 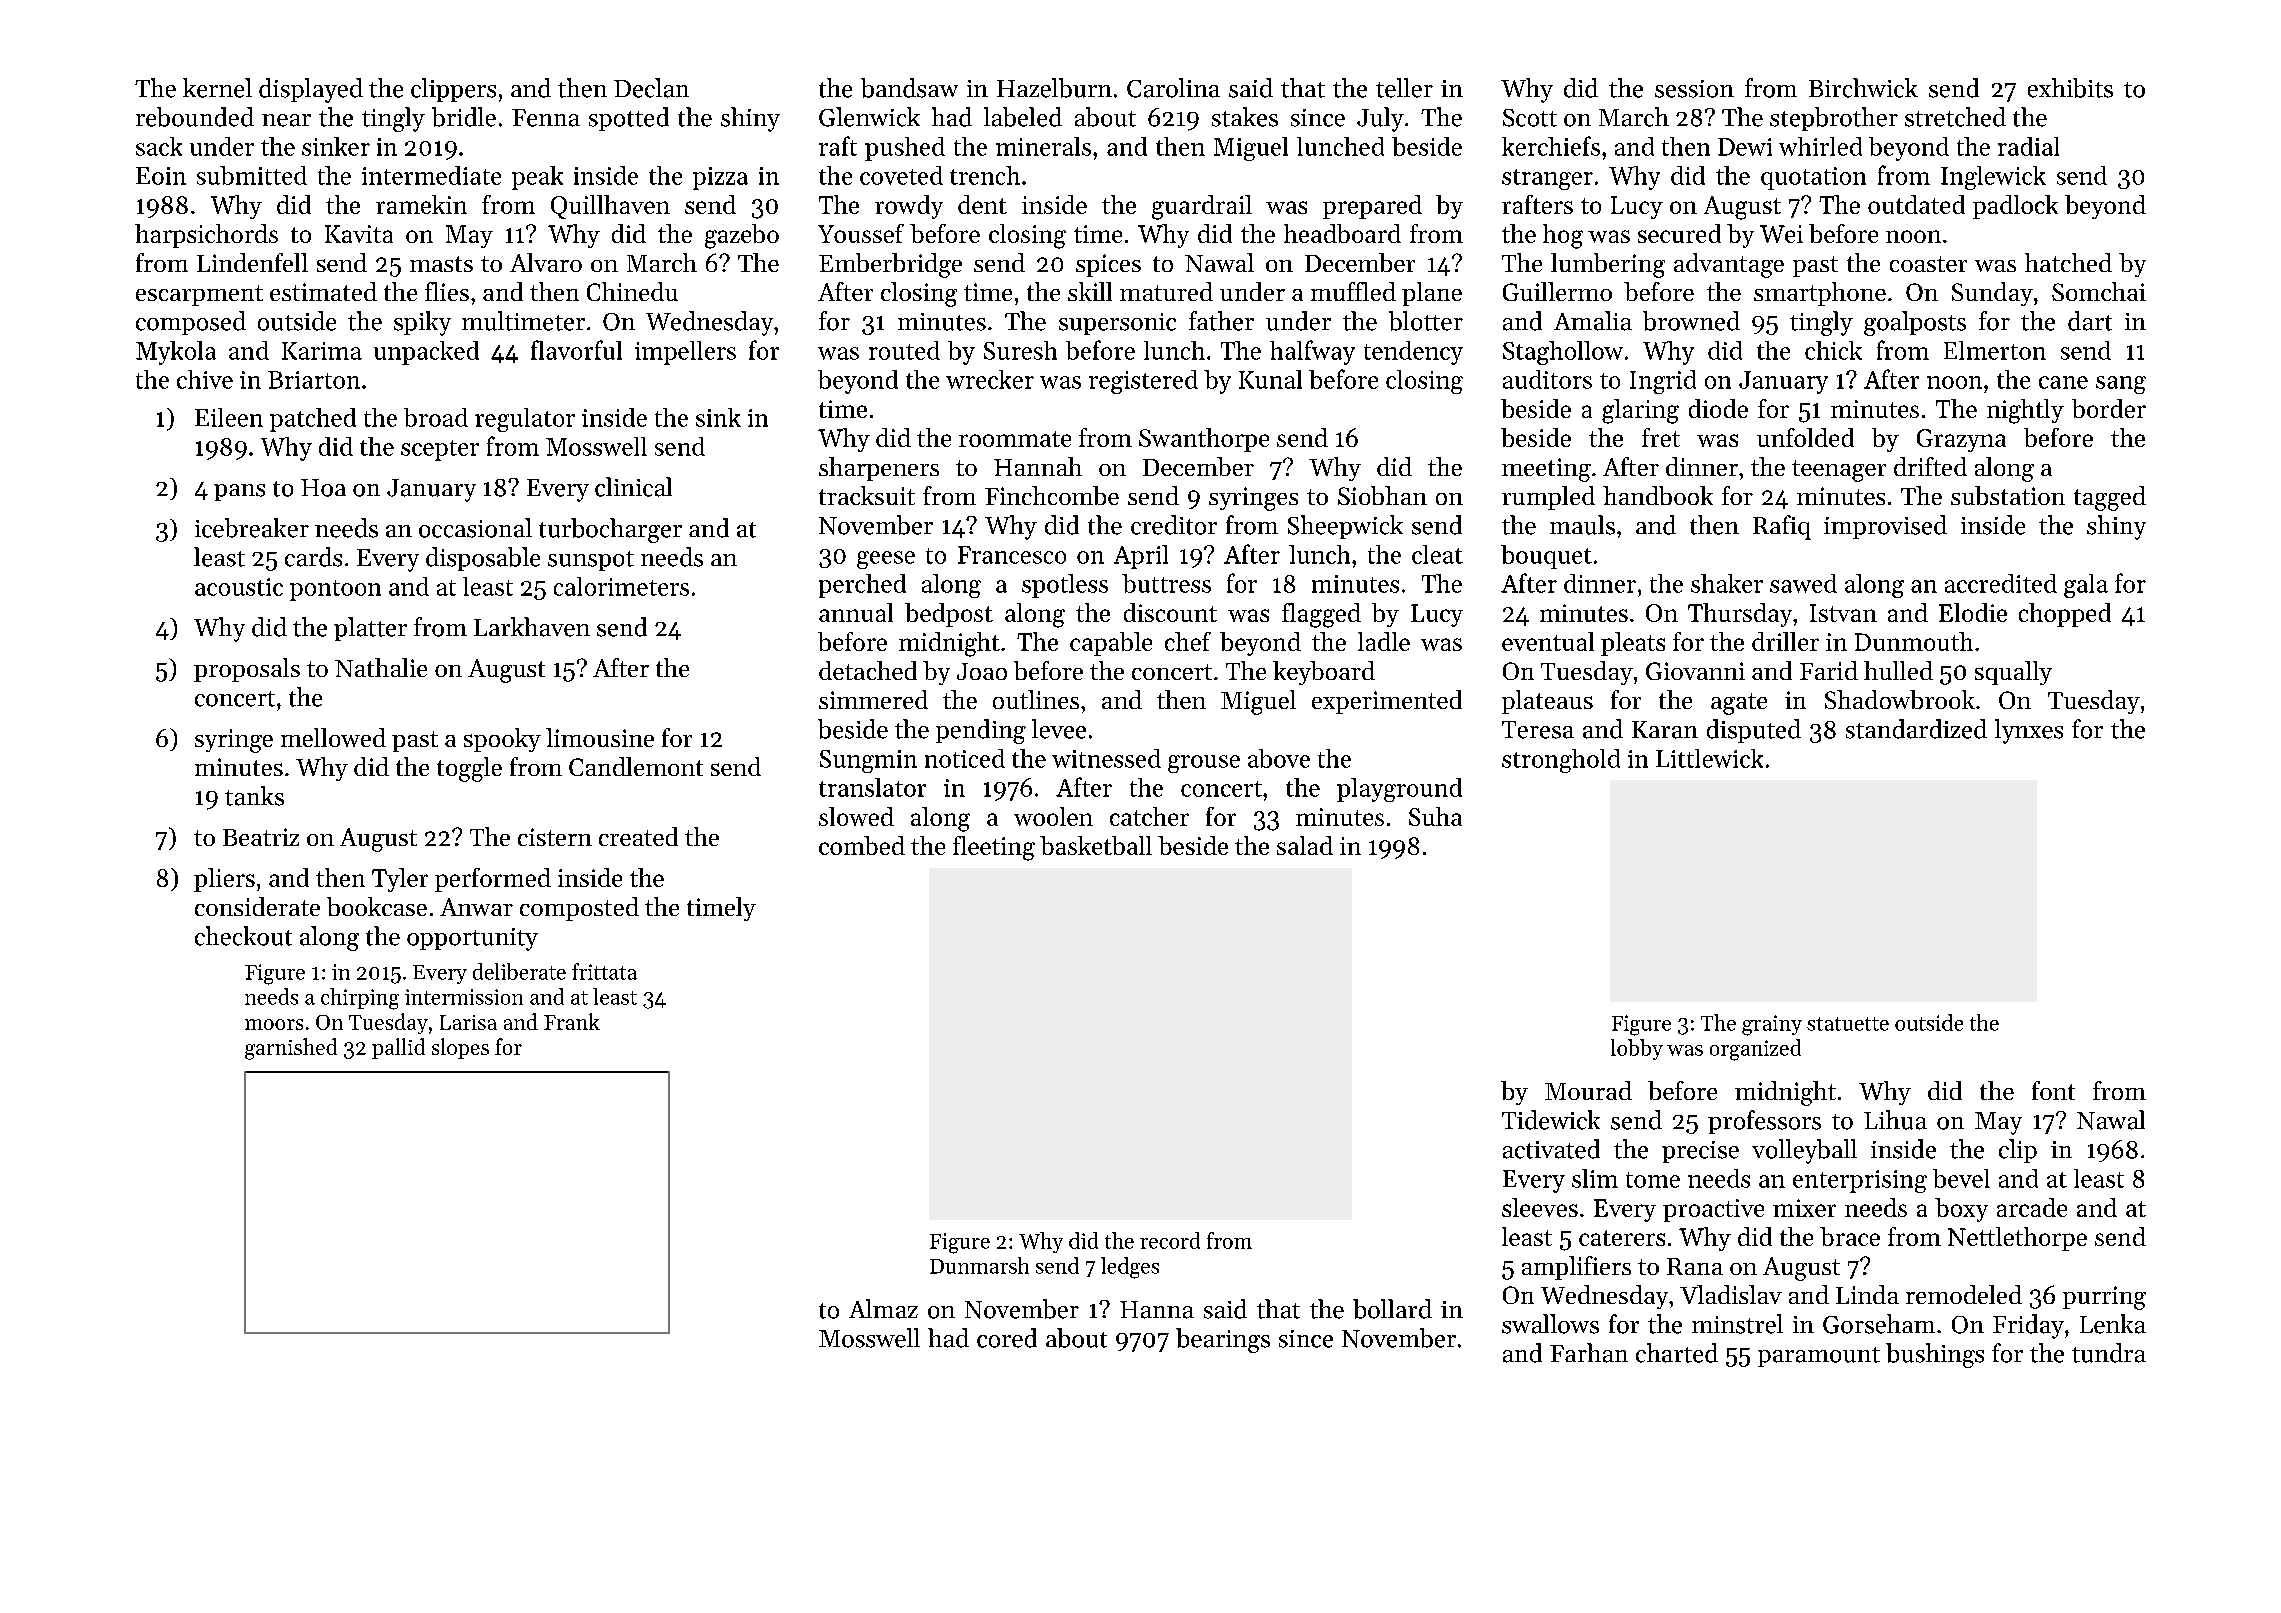 I want to click on Birchwick, so click(x=1863, y=88).
